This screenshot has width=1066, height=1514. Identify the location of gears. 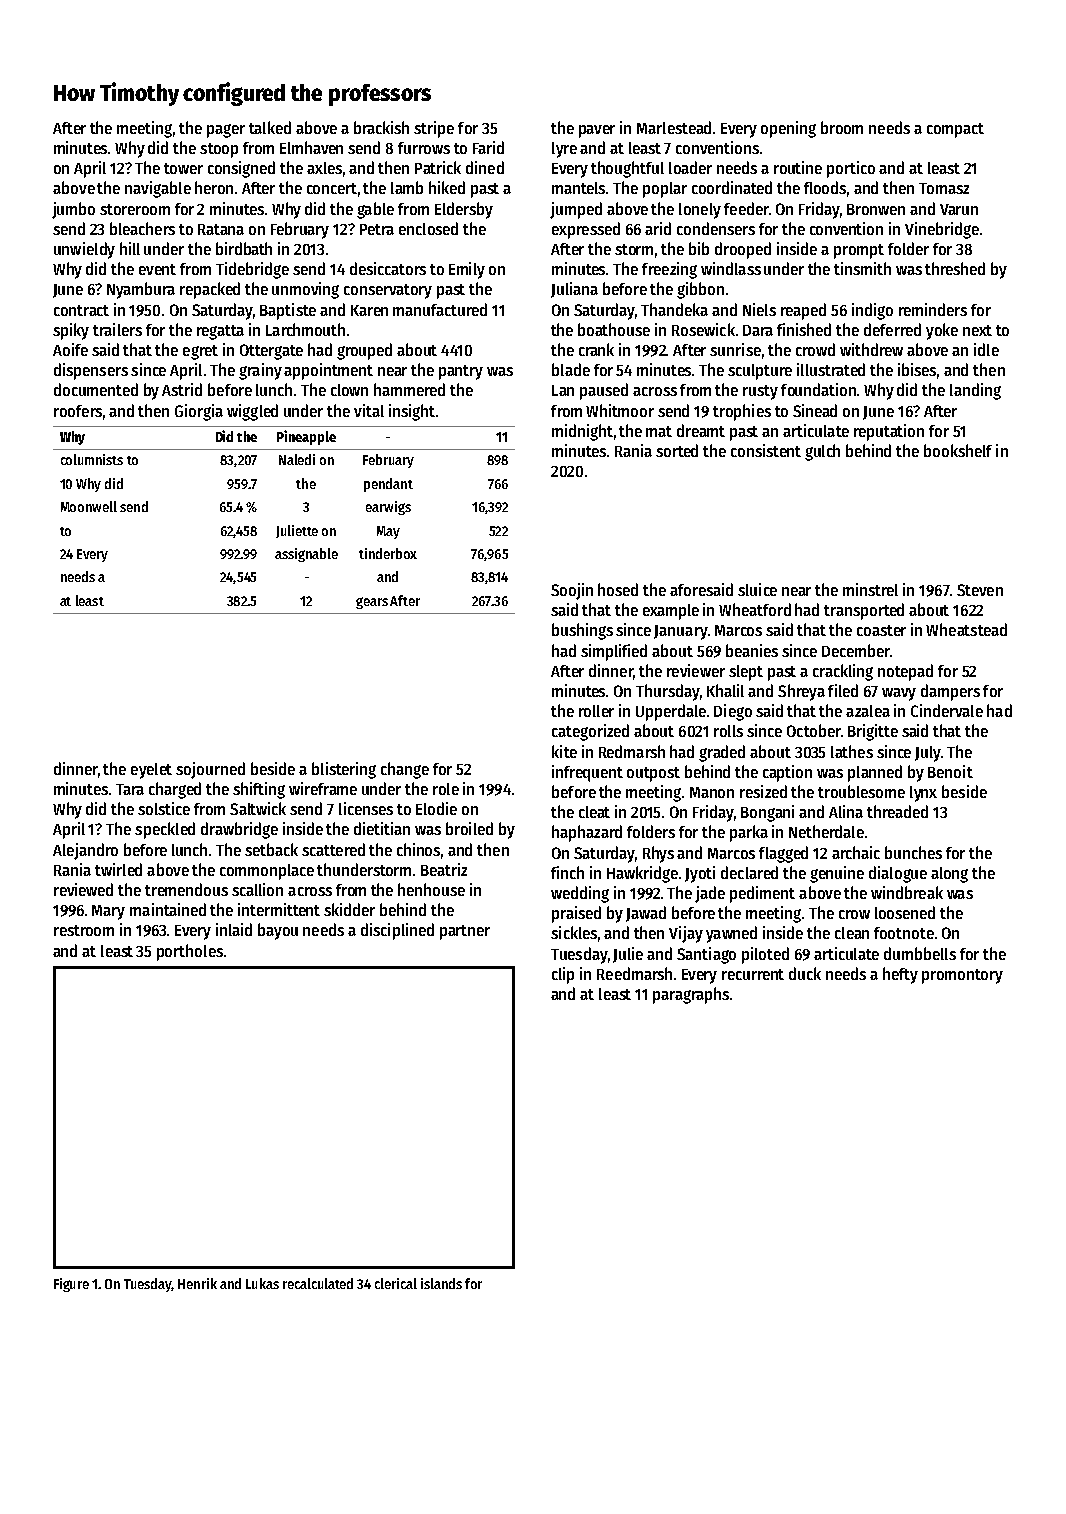
(372, 603).
